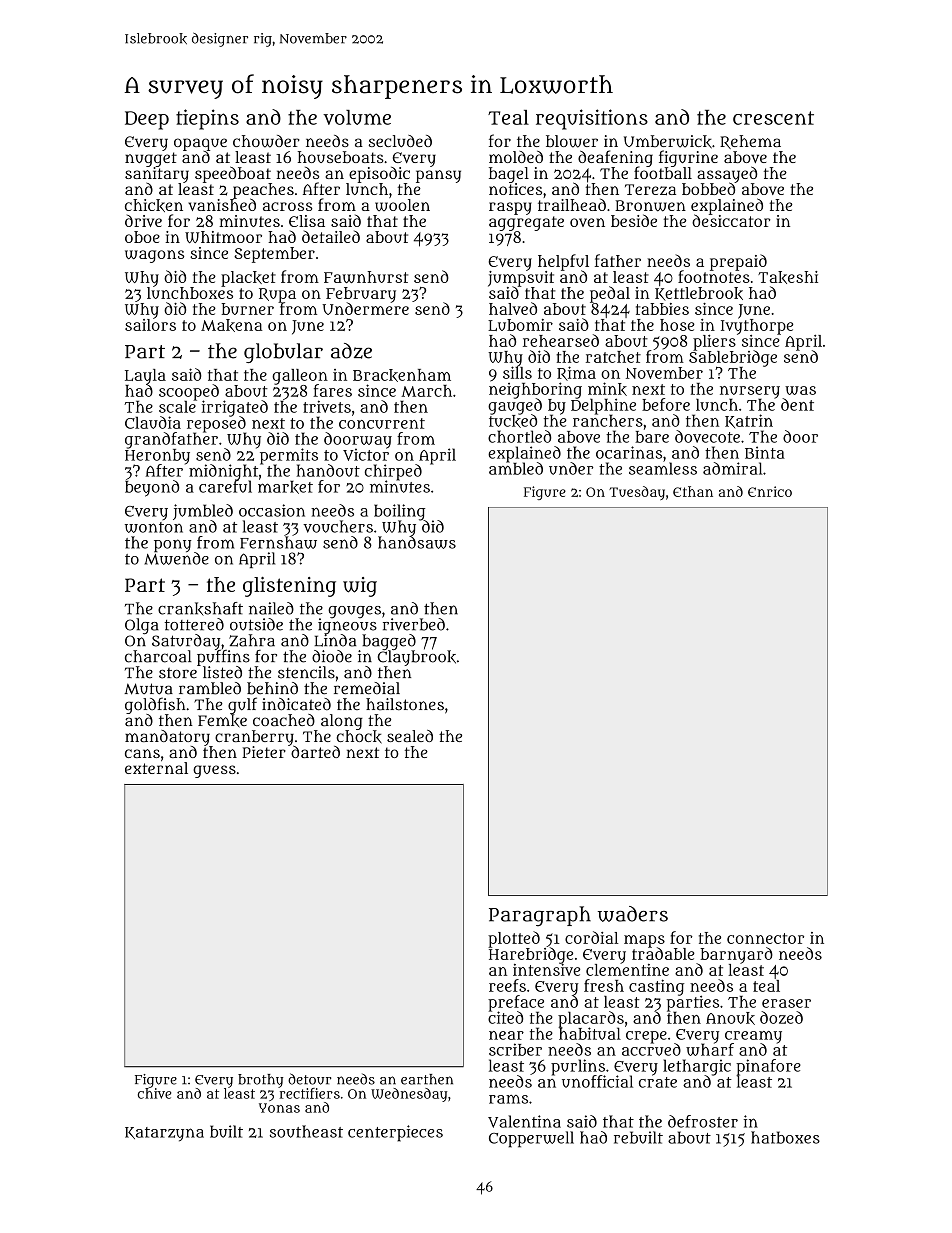 Image resolution: width=952 pixels, height=1233 pixels. What do you see at coordinates (164, 1134) in the page?
I see `Katarzyna` at bounding box center [164, 1134].
